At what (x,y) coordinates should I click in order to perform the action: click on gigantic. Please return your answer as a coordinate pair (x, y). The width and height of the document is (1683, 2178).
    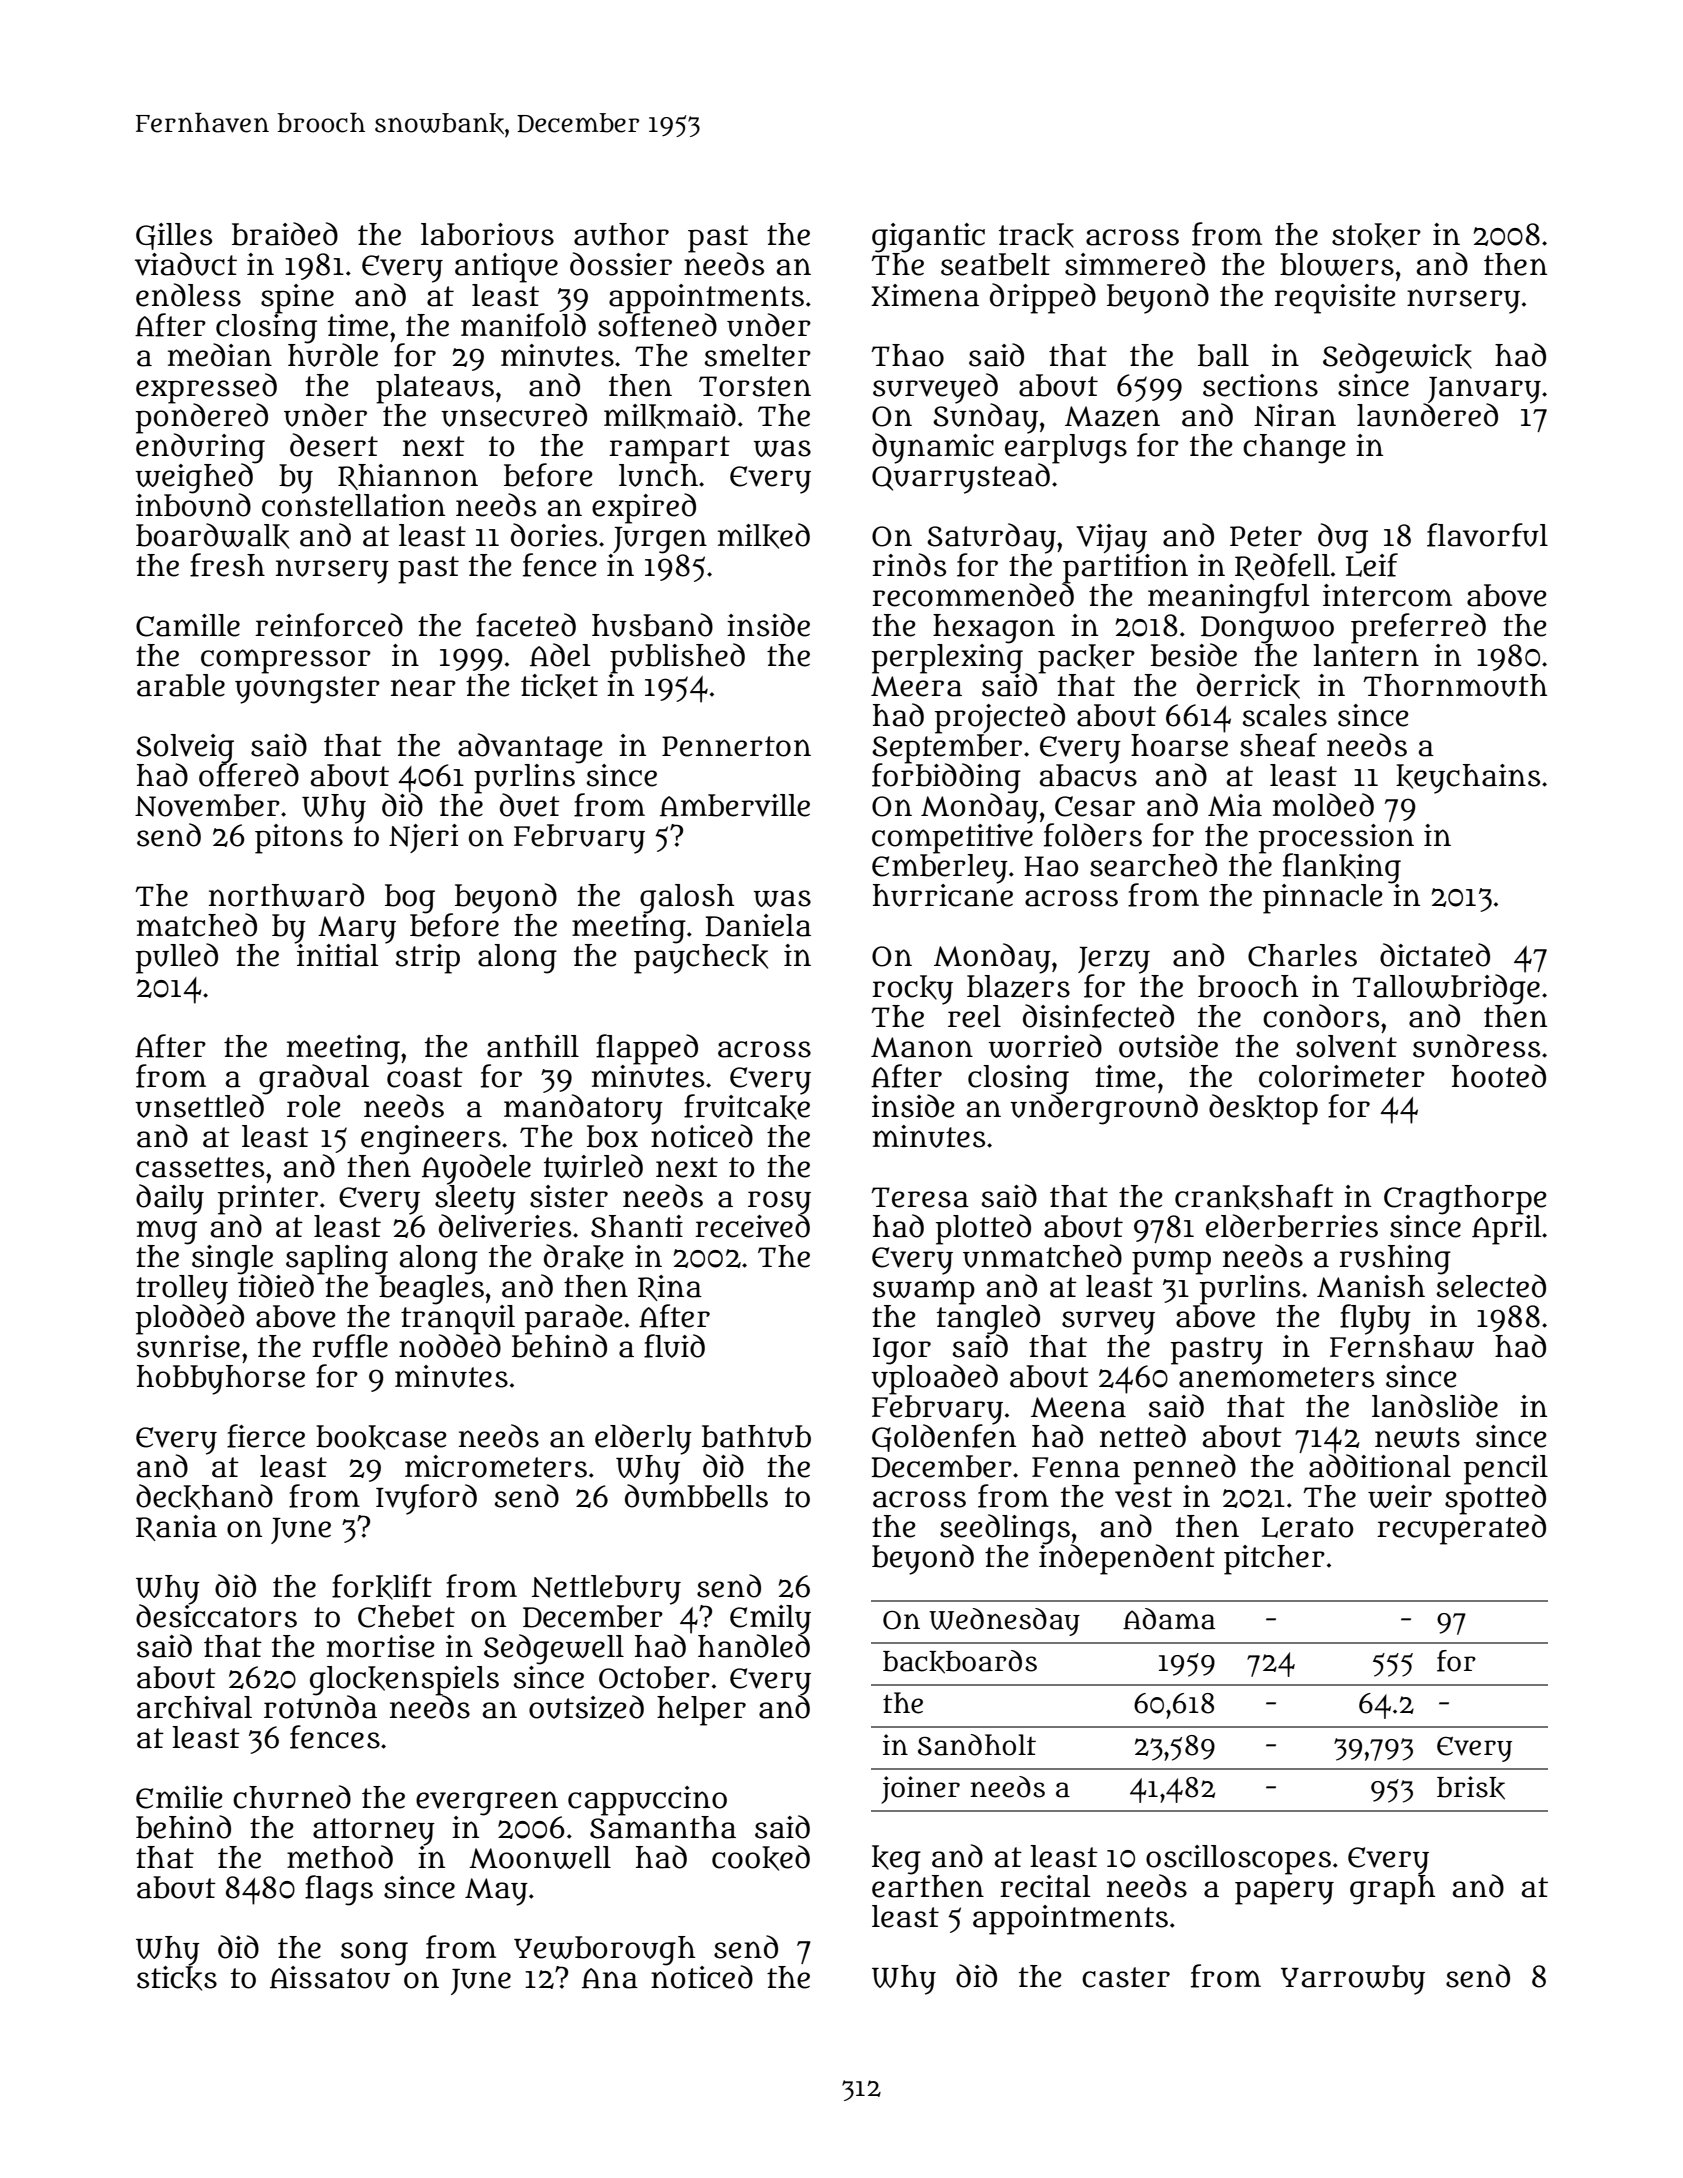
    Looking at the image, I should click on (928, 238).
